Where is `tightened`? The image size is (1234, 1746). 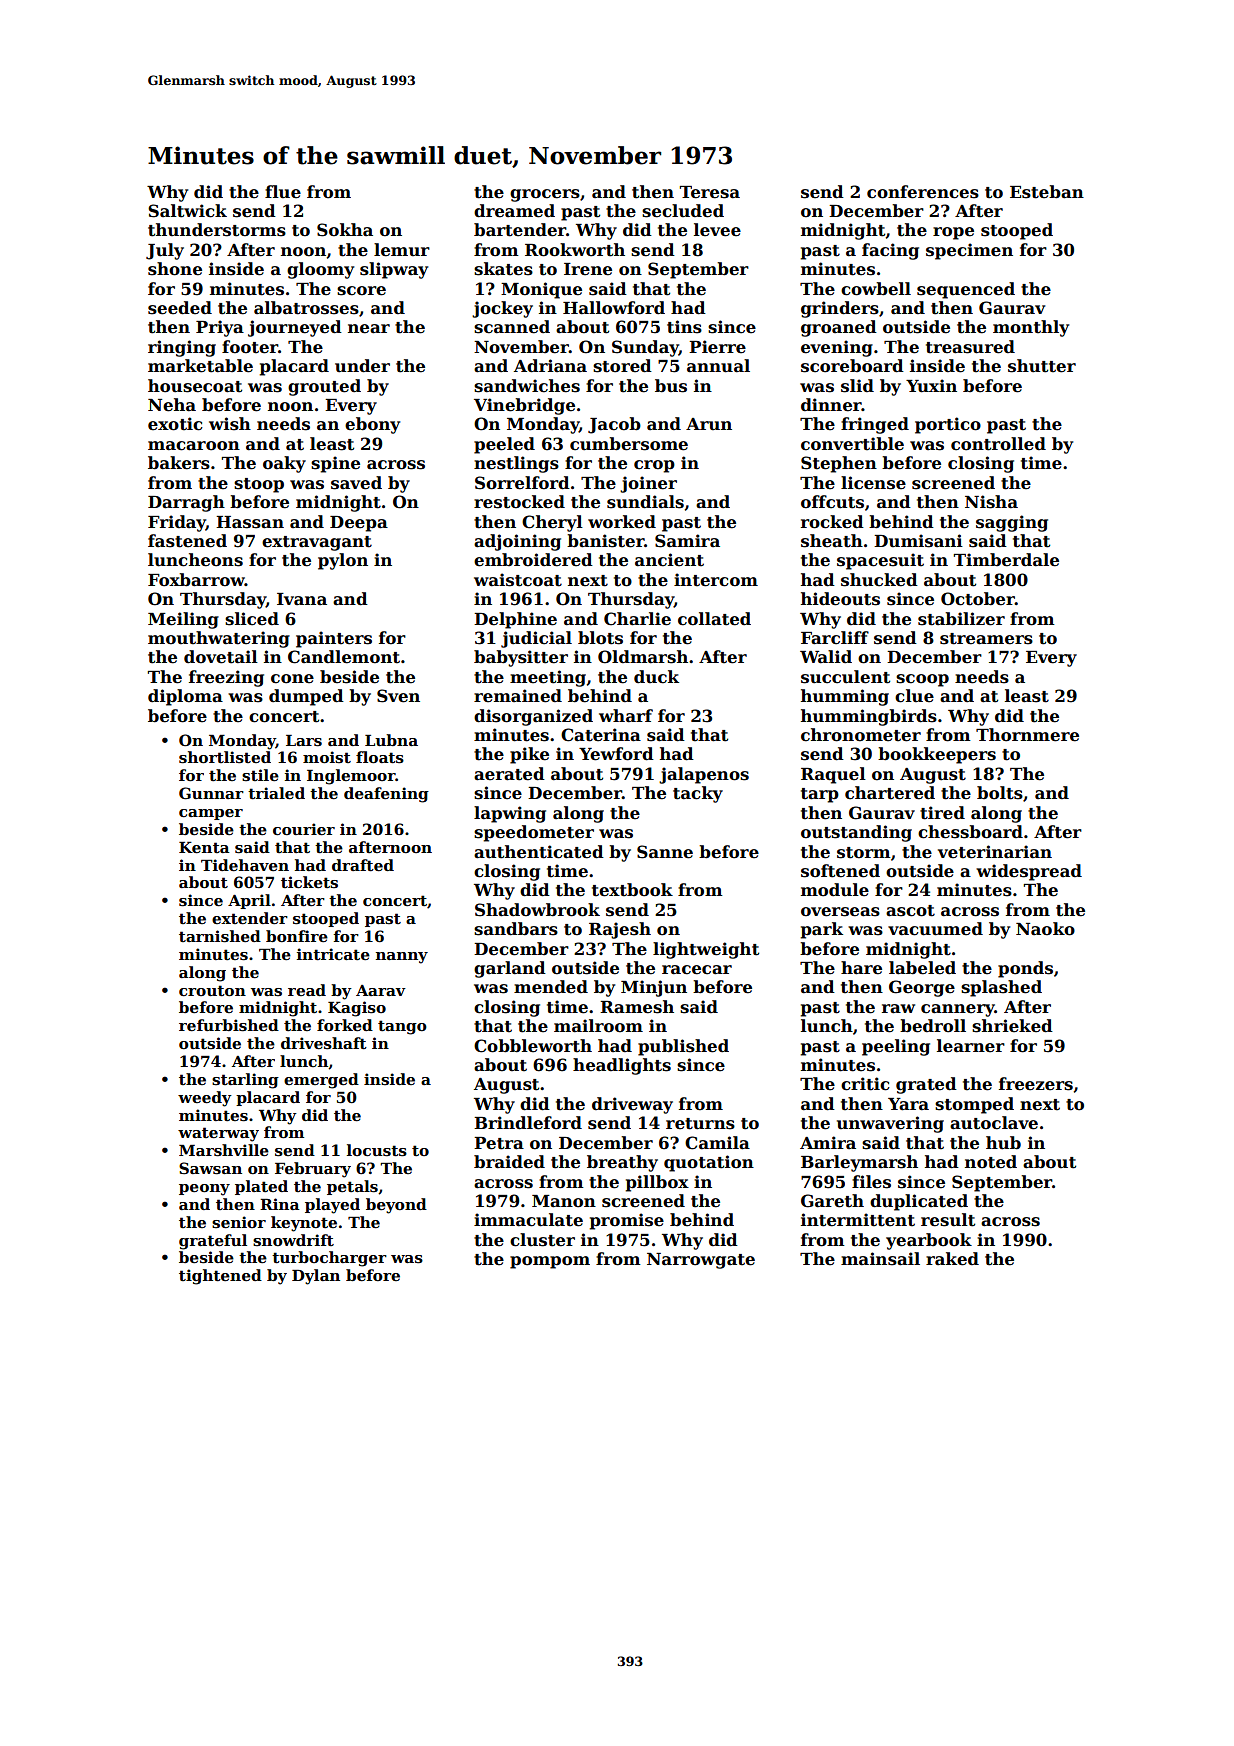 tightened is located at coordinates (220, 1277).
